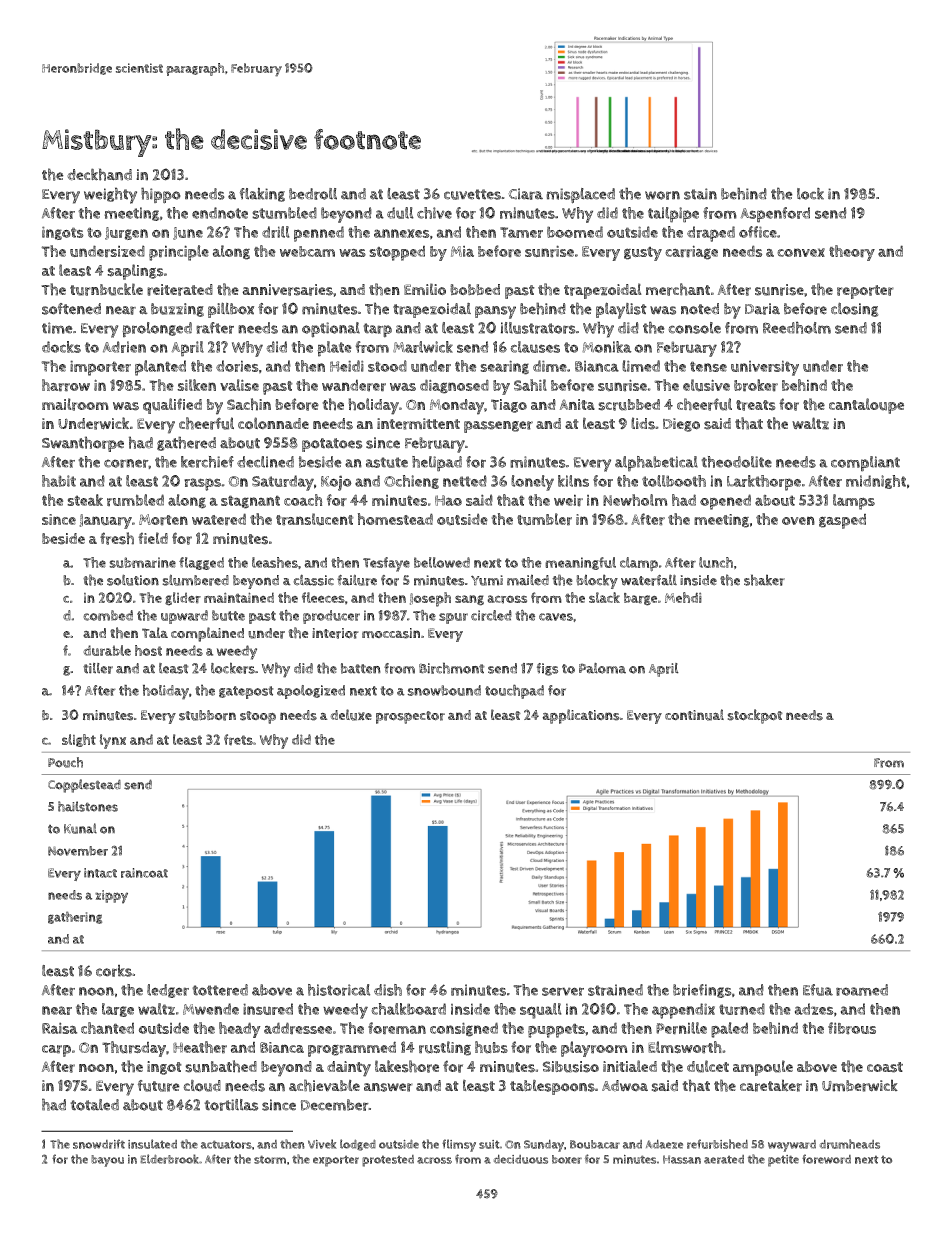  I want to click on chanted, so click(107, 1028).
